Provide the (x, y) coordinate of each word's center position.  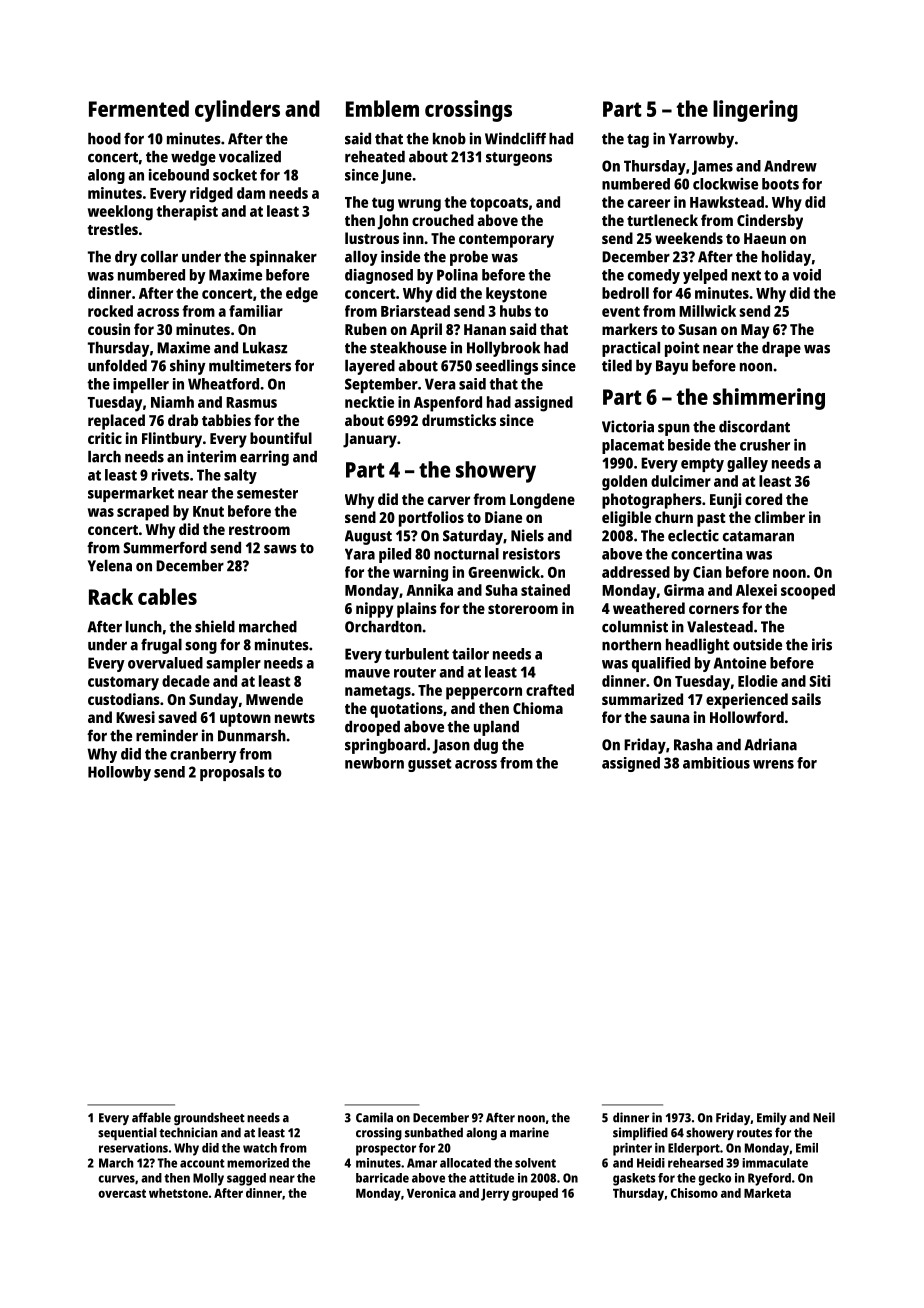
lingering (755, 111)
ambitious (716, 763)
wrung (419, 205)
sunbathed (434, 1132)
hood (104, 138)
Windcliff (515, 138)
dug (486, 746)
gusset (430, 765)
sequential (127, 1134)
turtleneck (662, 220)
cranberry (203, 755)
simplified (640, 1134)
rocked (110, 311)
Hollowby (119, 773)
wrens (773, 764)
